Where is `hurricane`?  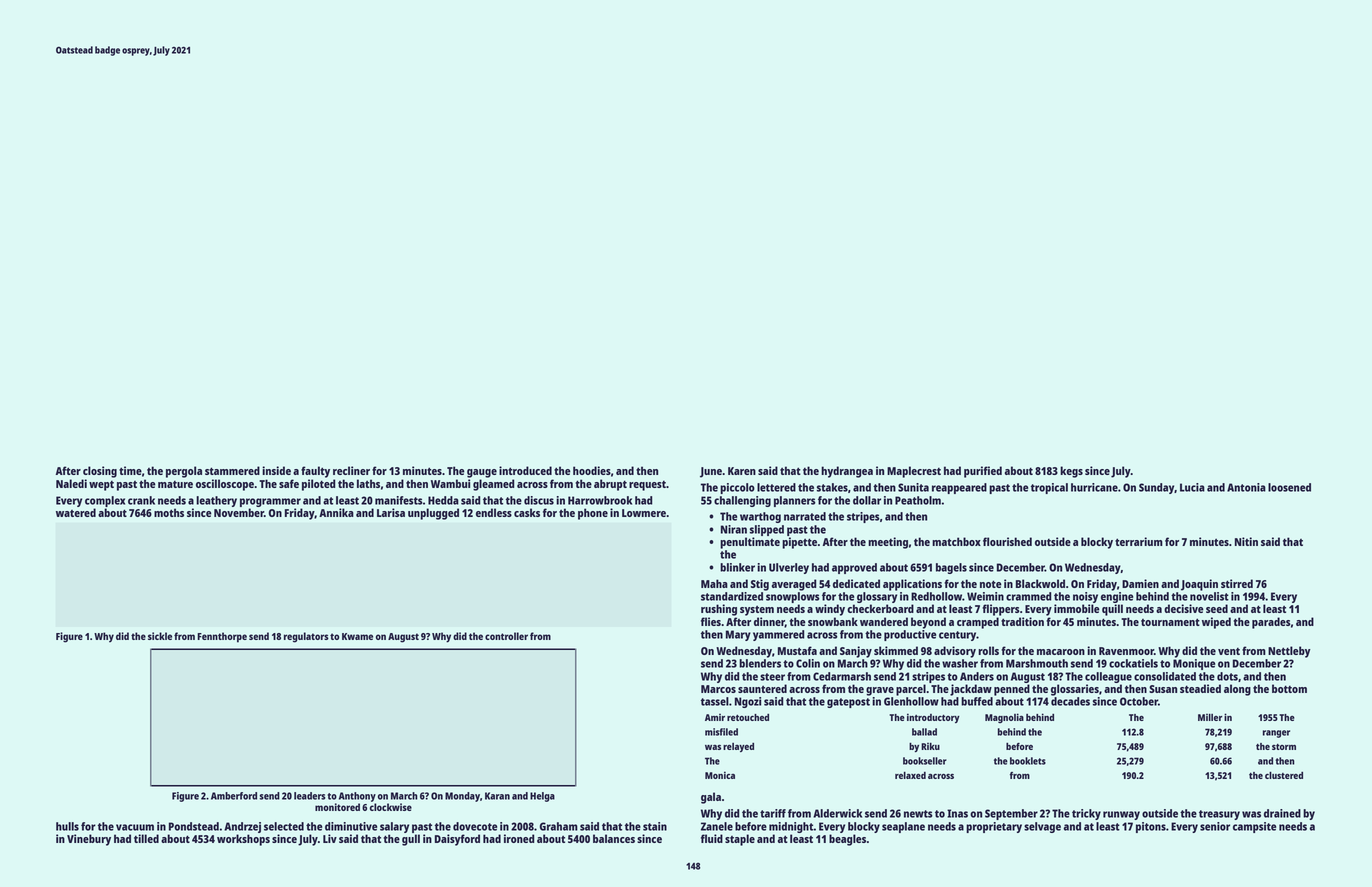 hurricane is located at coordinates (1094, 487).
